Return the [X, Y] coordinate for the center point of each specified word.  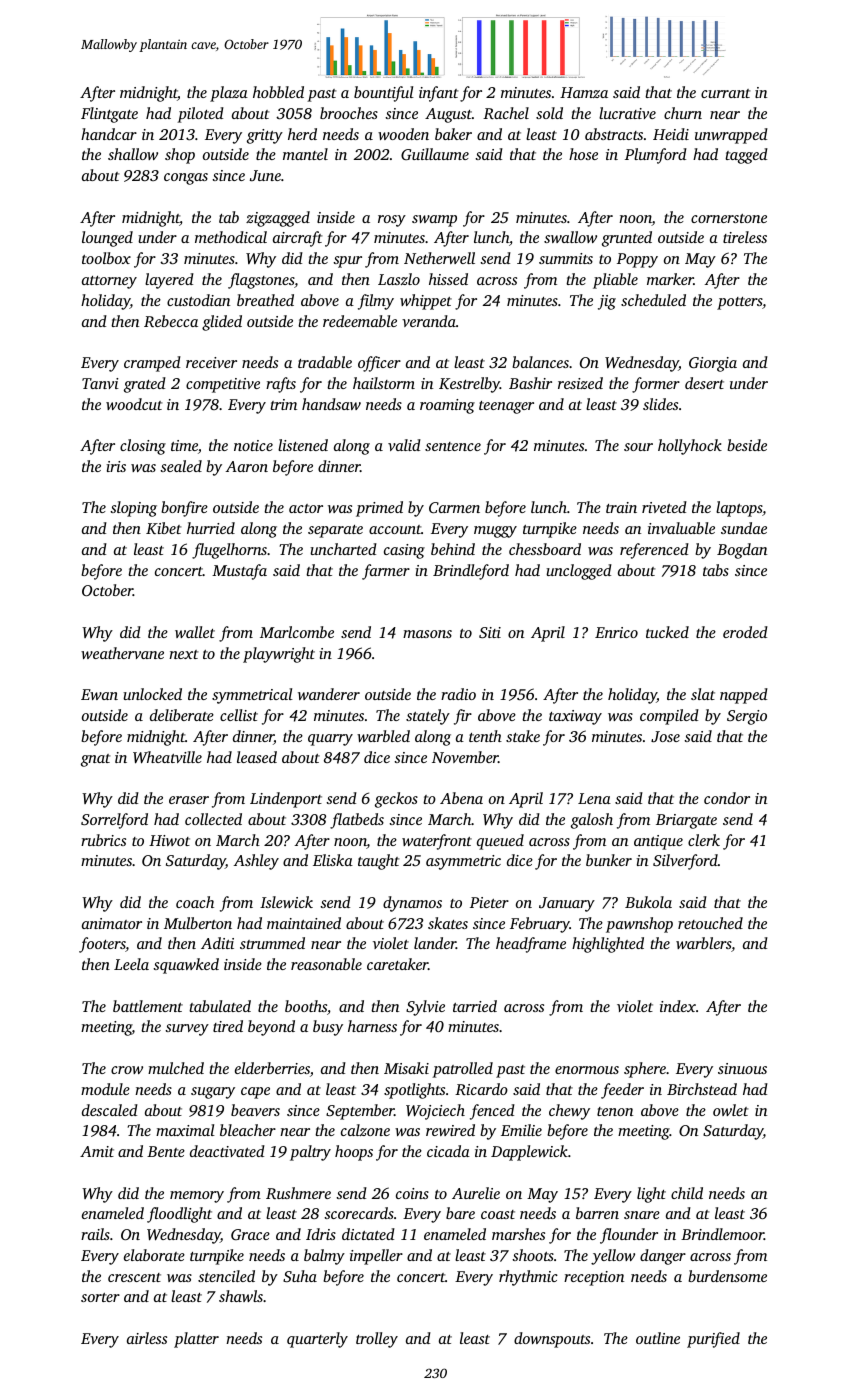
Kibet [163, 528]
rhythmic [528, 1278]
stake [523, 736]
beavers [255, 1110]
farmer [386, 572]
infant [438, 94]
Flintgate [109, 115]
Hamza [584, 92]
